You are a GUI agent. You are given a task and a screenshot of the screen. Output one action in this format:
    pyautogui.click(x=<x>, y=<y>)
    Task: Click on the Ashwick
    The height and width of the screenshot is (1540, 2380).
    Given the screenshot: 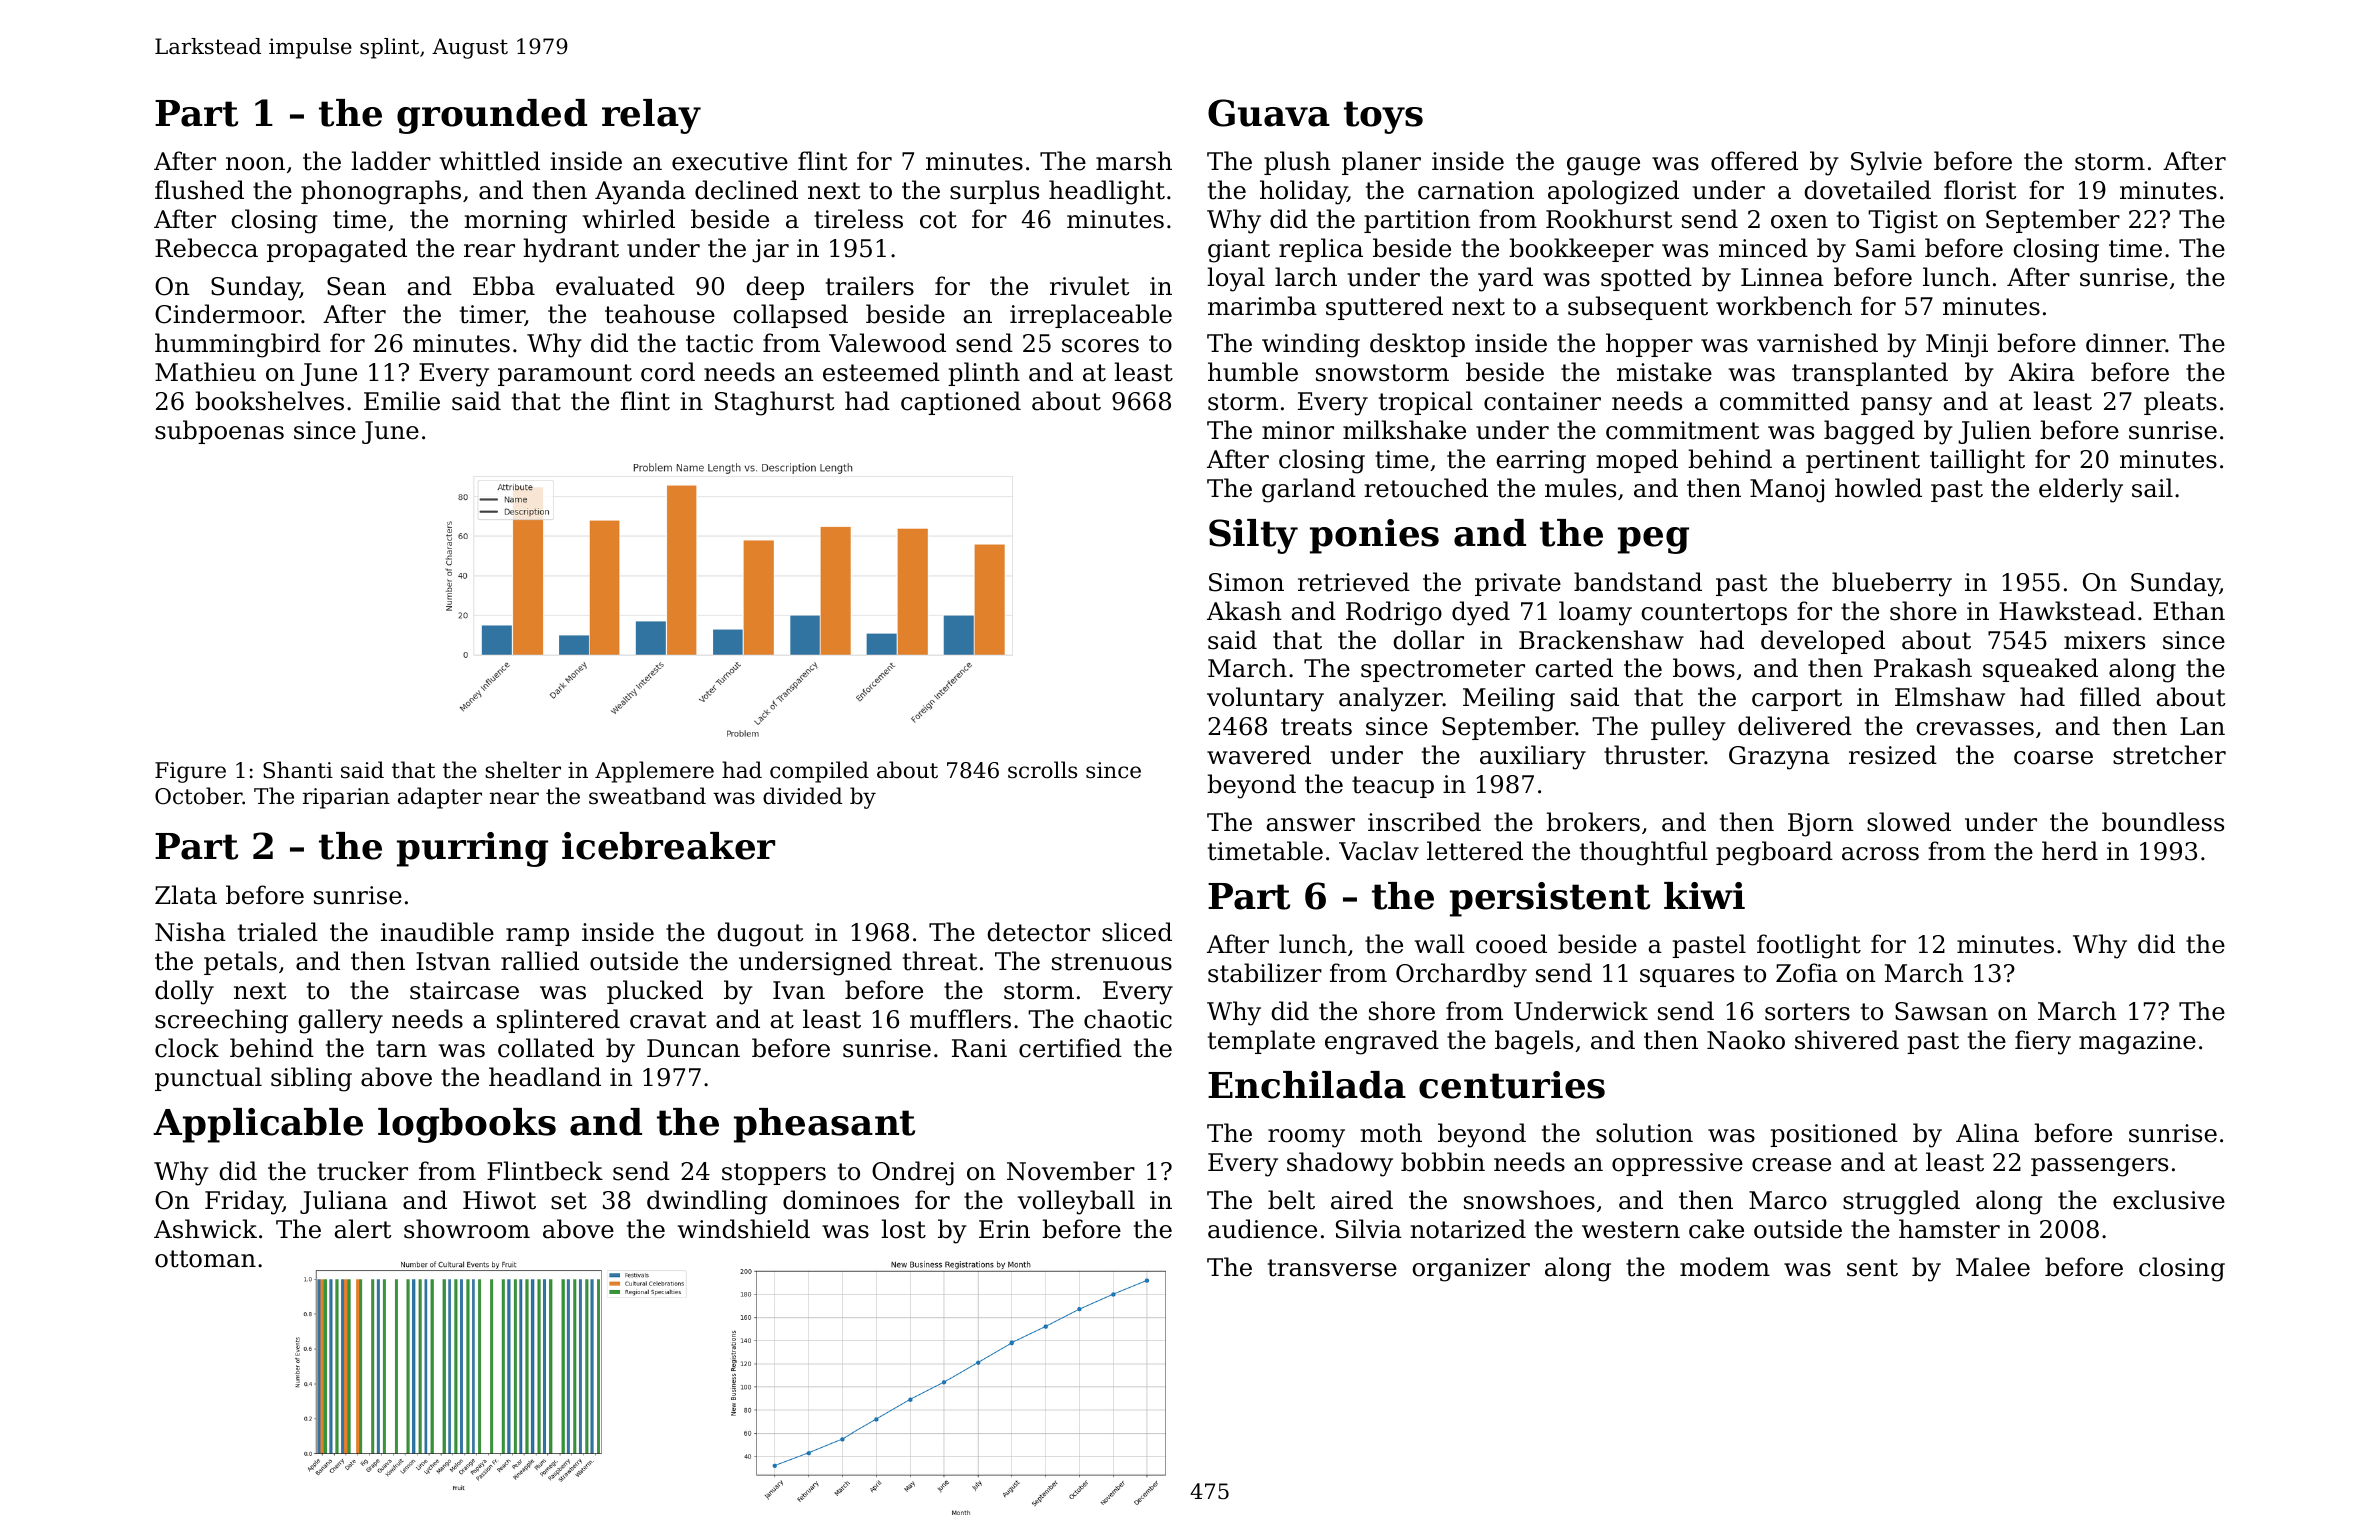 What is the action you would take?
    pyautogui.click(x=205, y=1229)
